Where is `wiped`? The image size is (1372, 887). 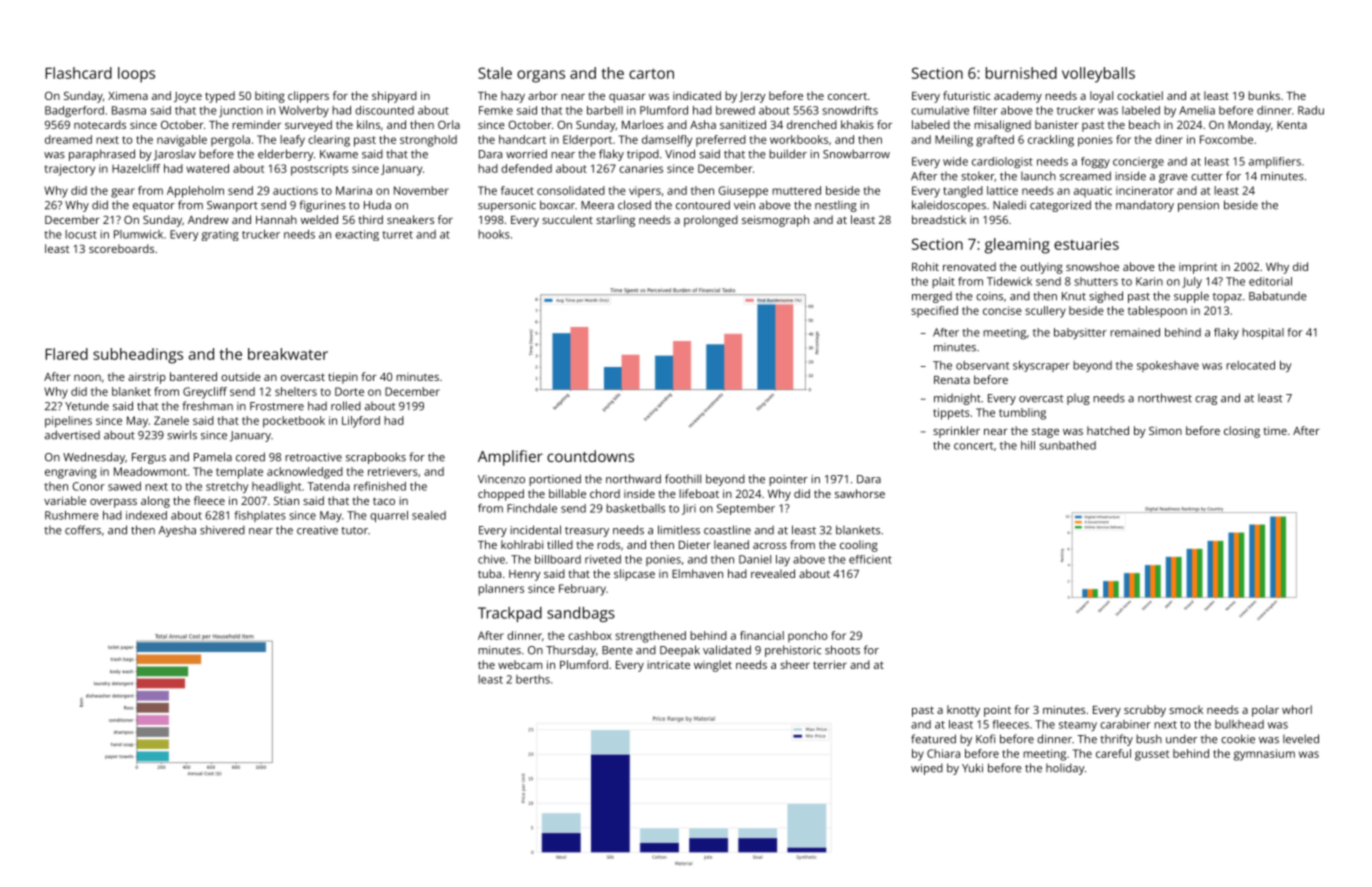 wiped is located at coordinates (927, 769).
